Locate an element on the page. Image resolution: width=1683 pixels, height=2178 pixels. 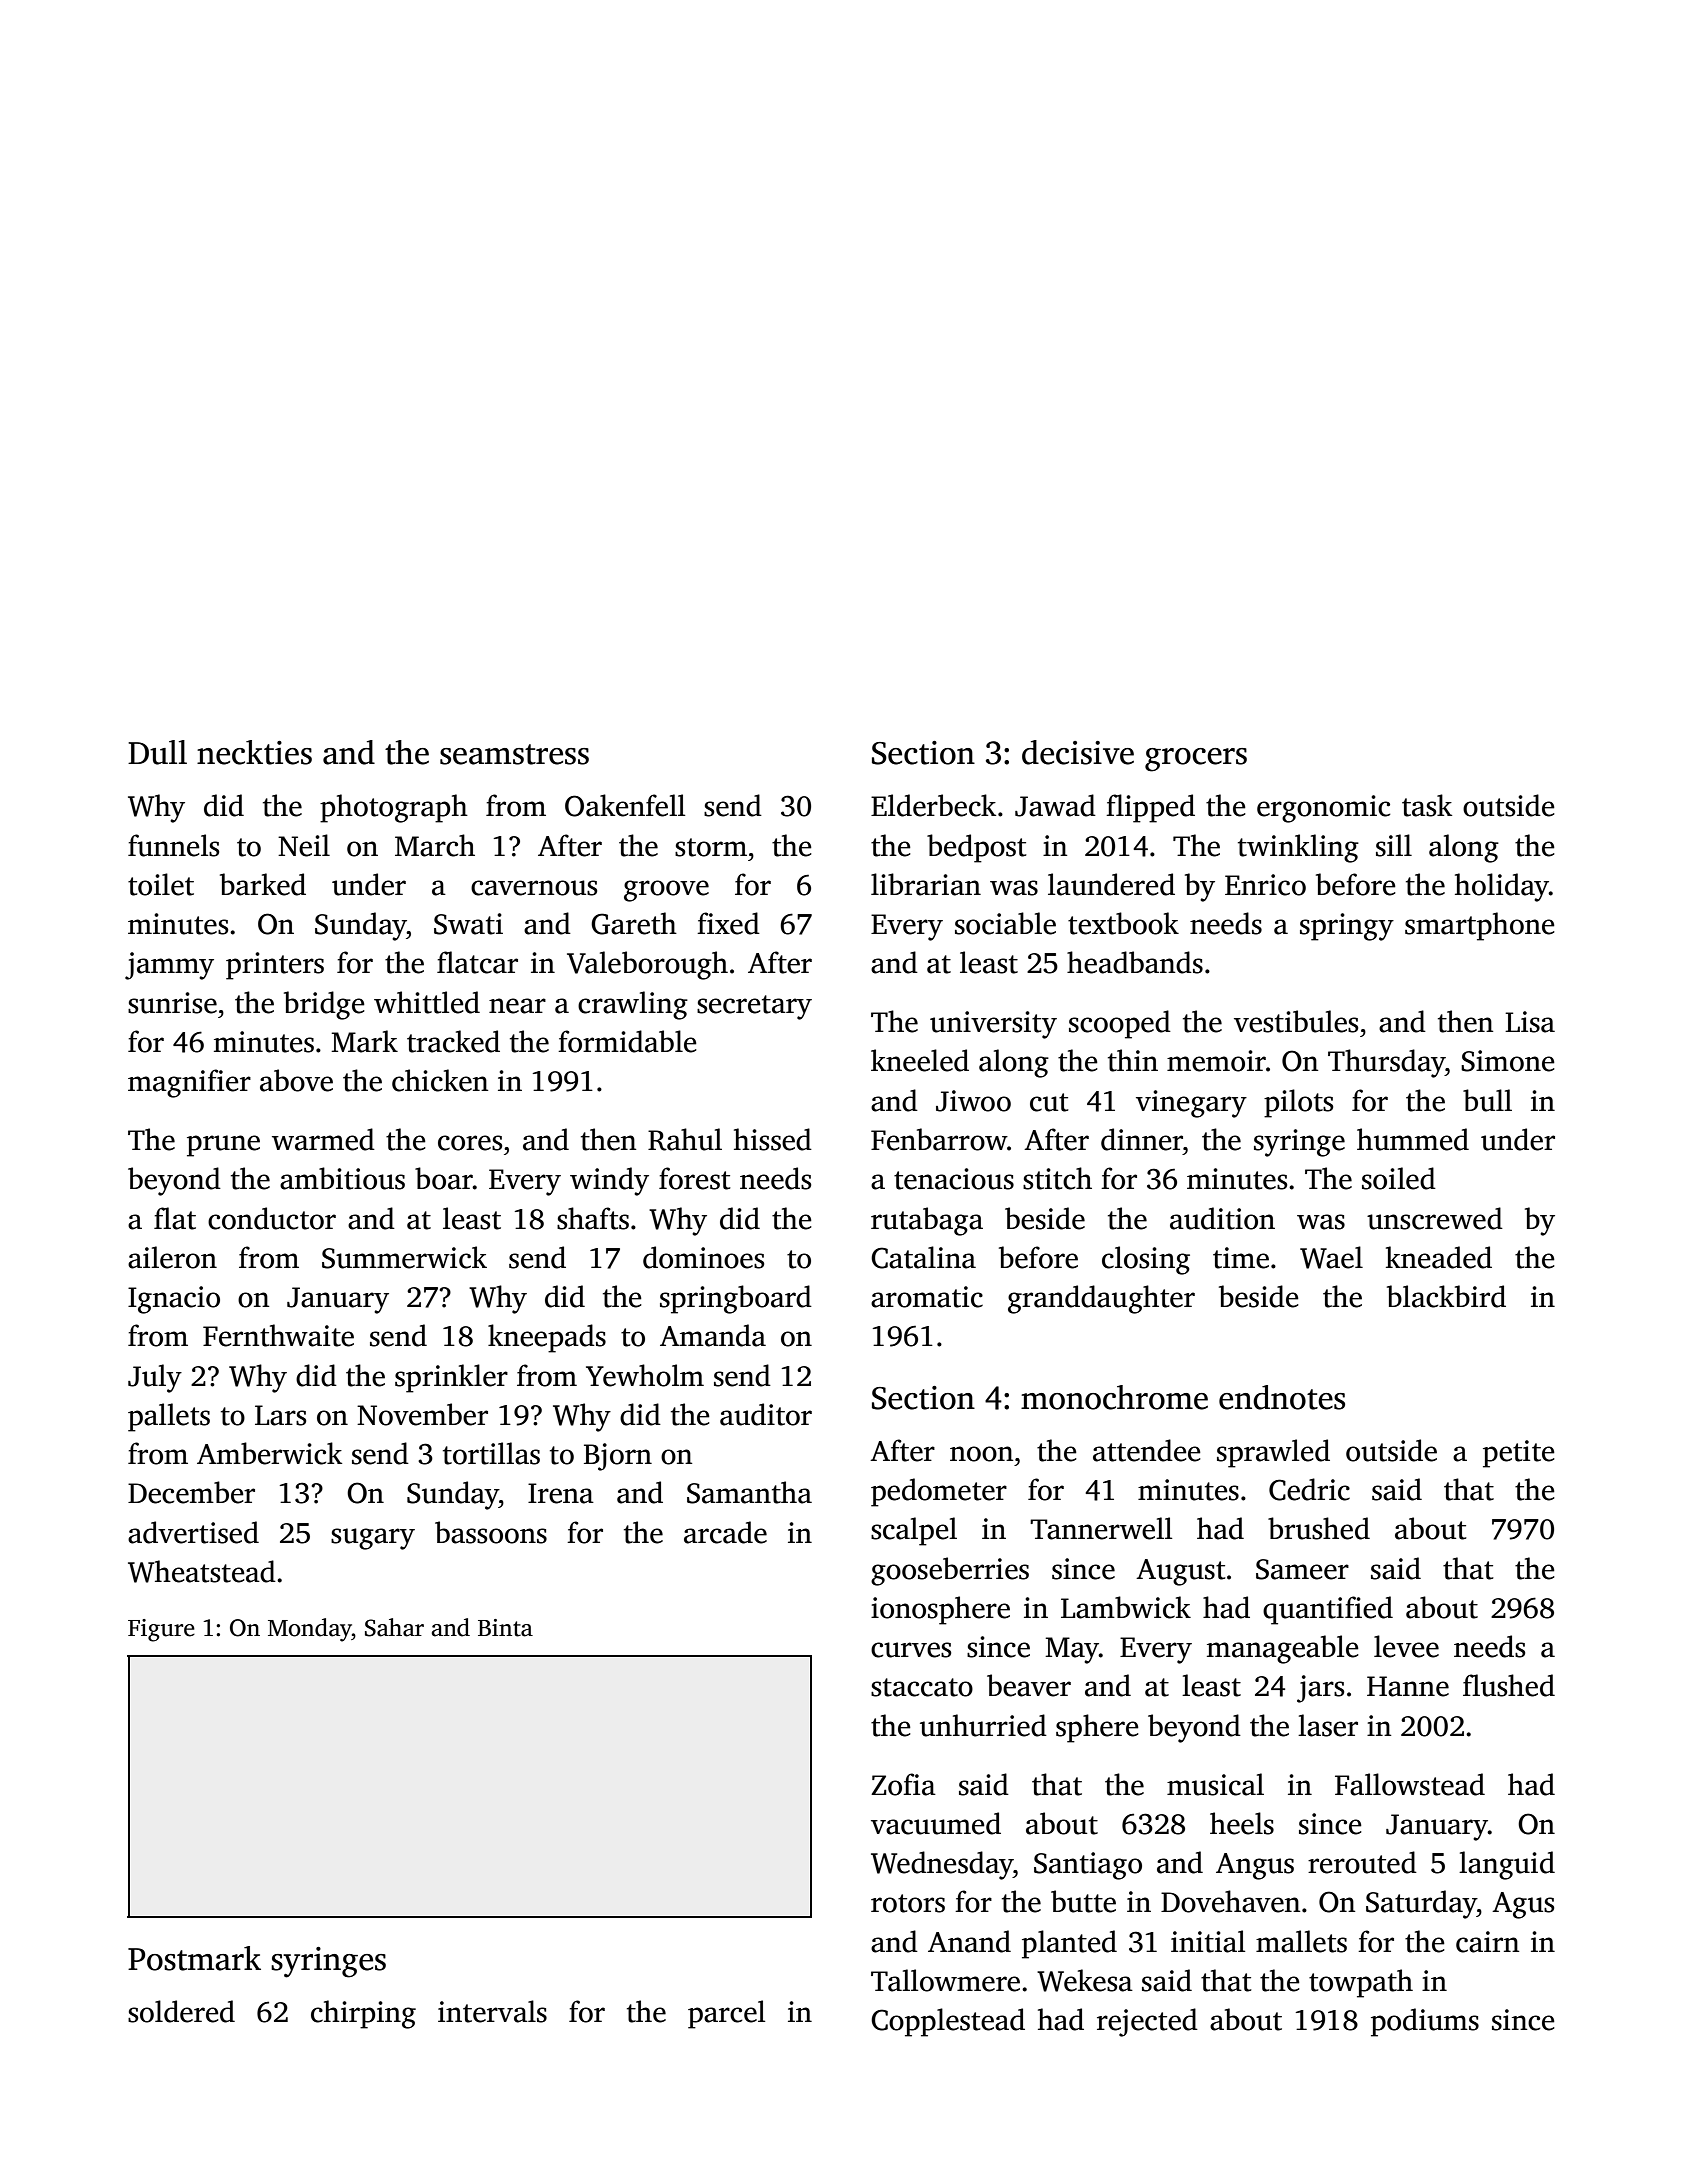
kneepads is located at coordinates (547, 1338).
